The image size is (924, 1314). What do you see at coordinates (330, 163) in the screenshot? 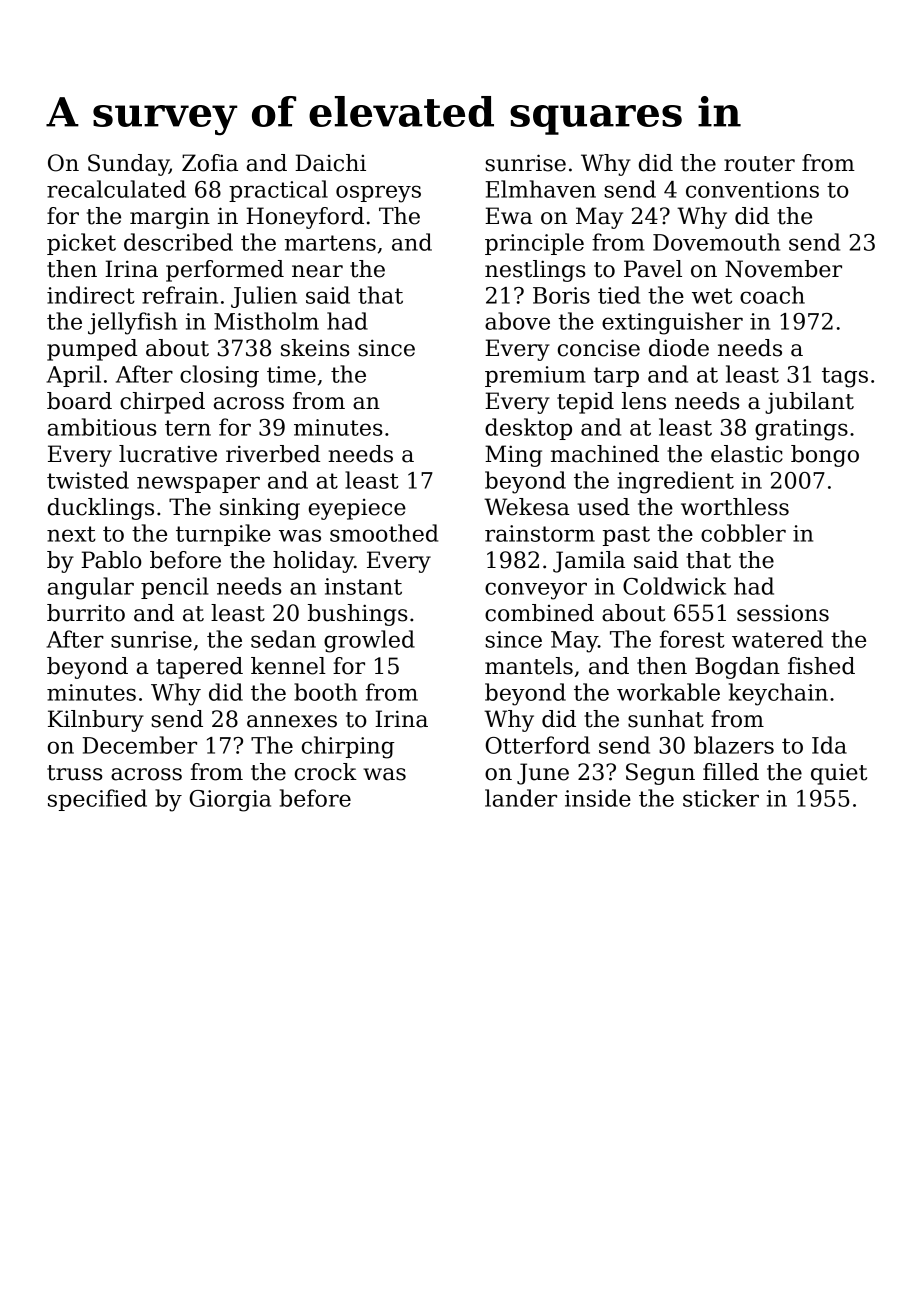
I see `Daichi` at bounding box center [330, 163].
